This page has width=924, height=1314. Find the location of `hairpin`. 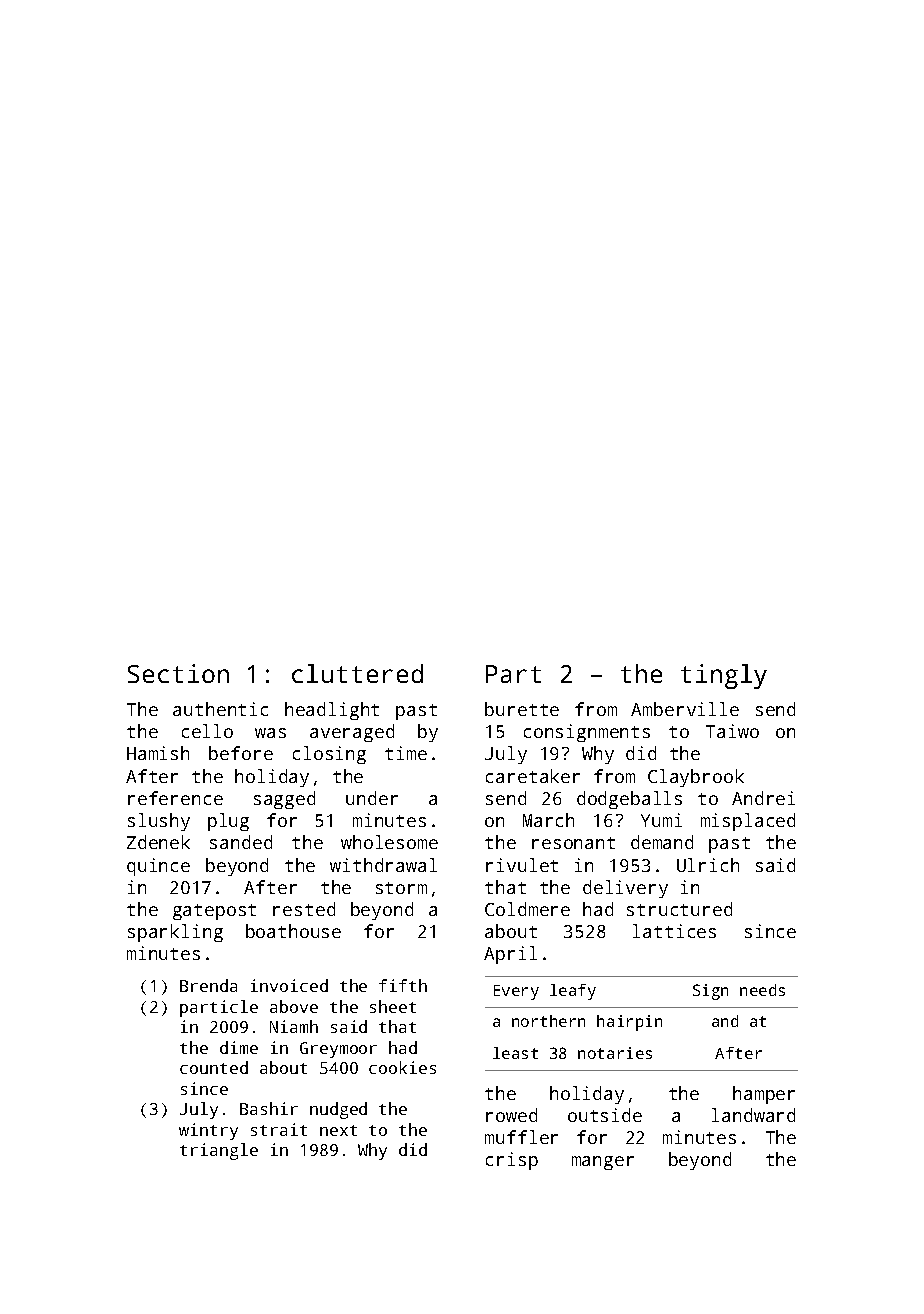

hairpin is located at coordinates (629, 1023).
